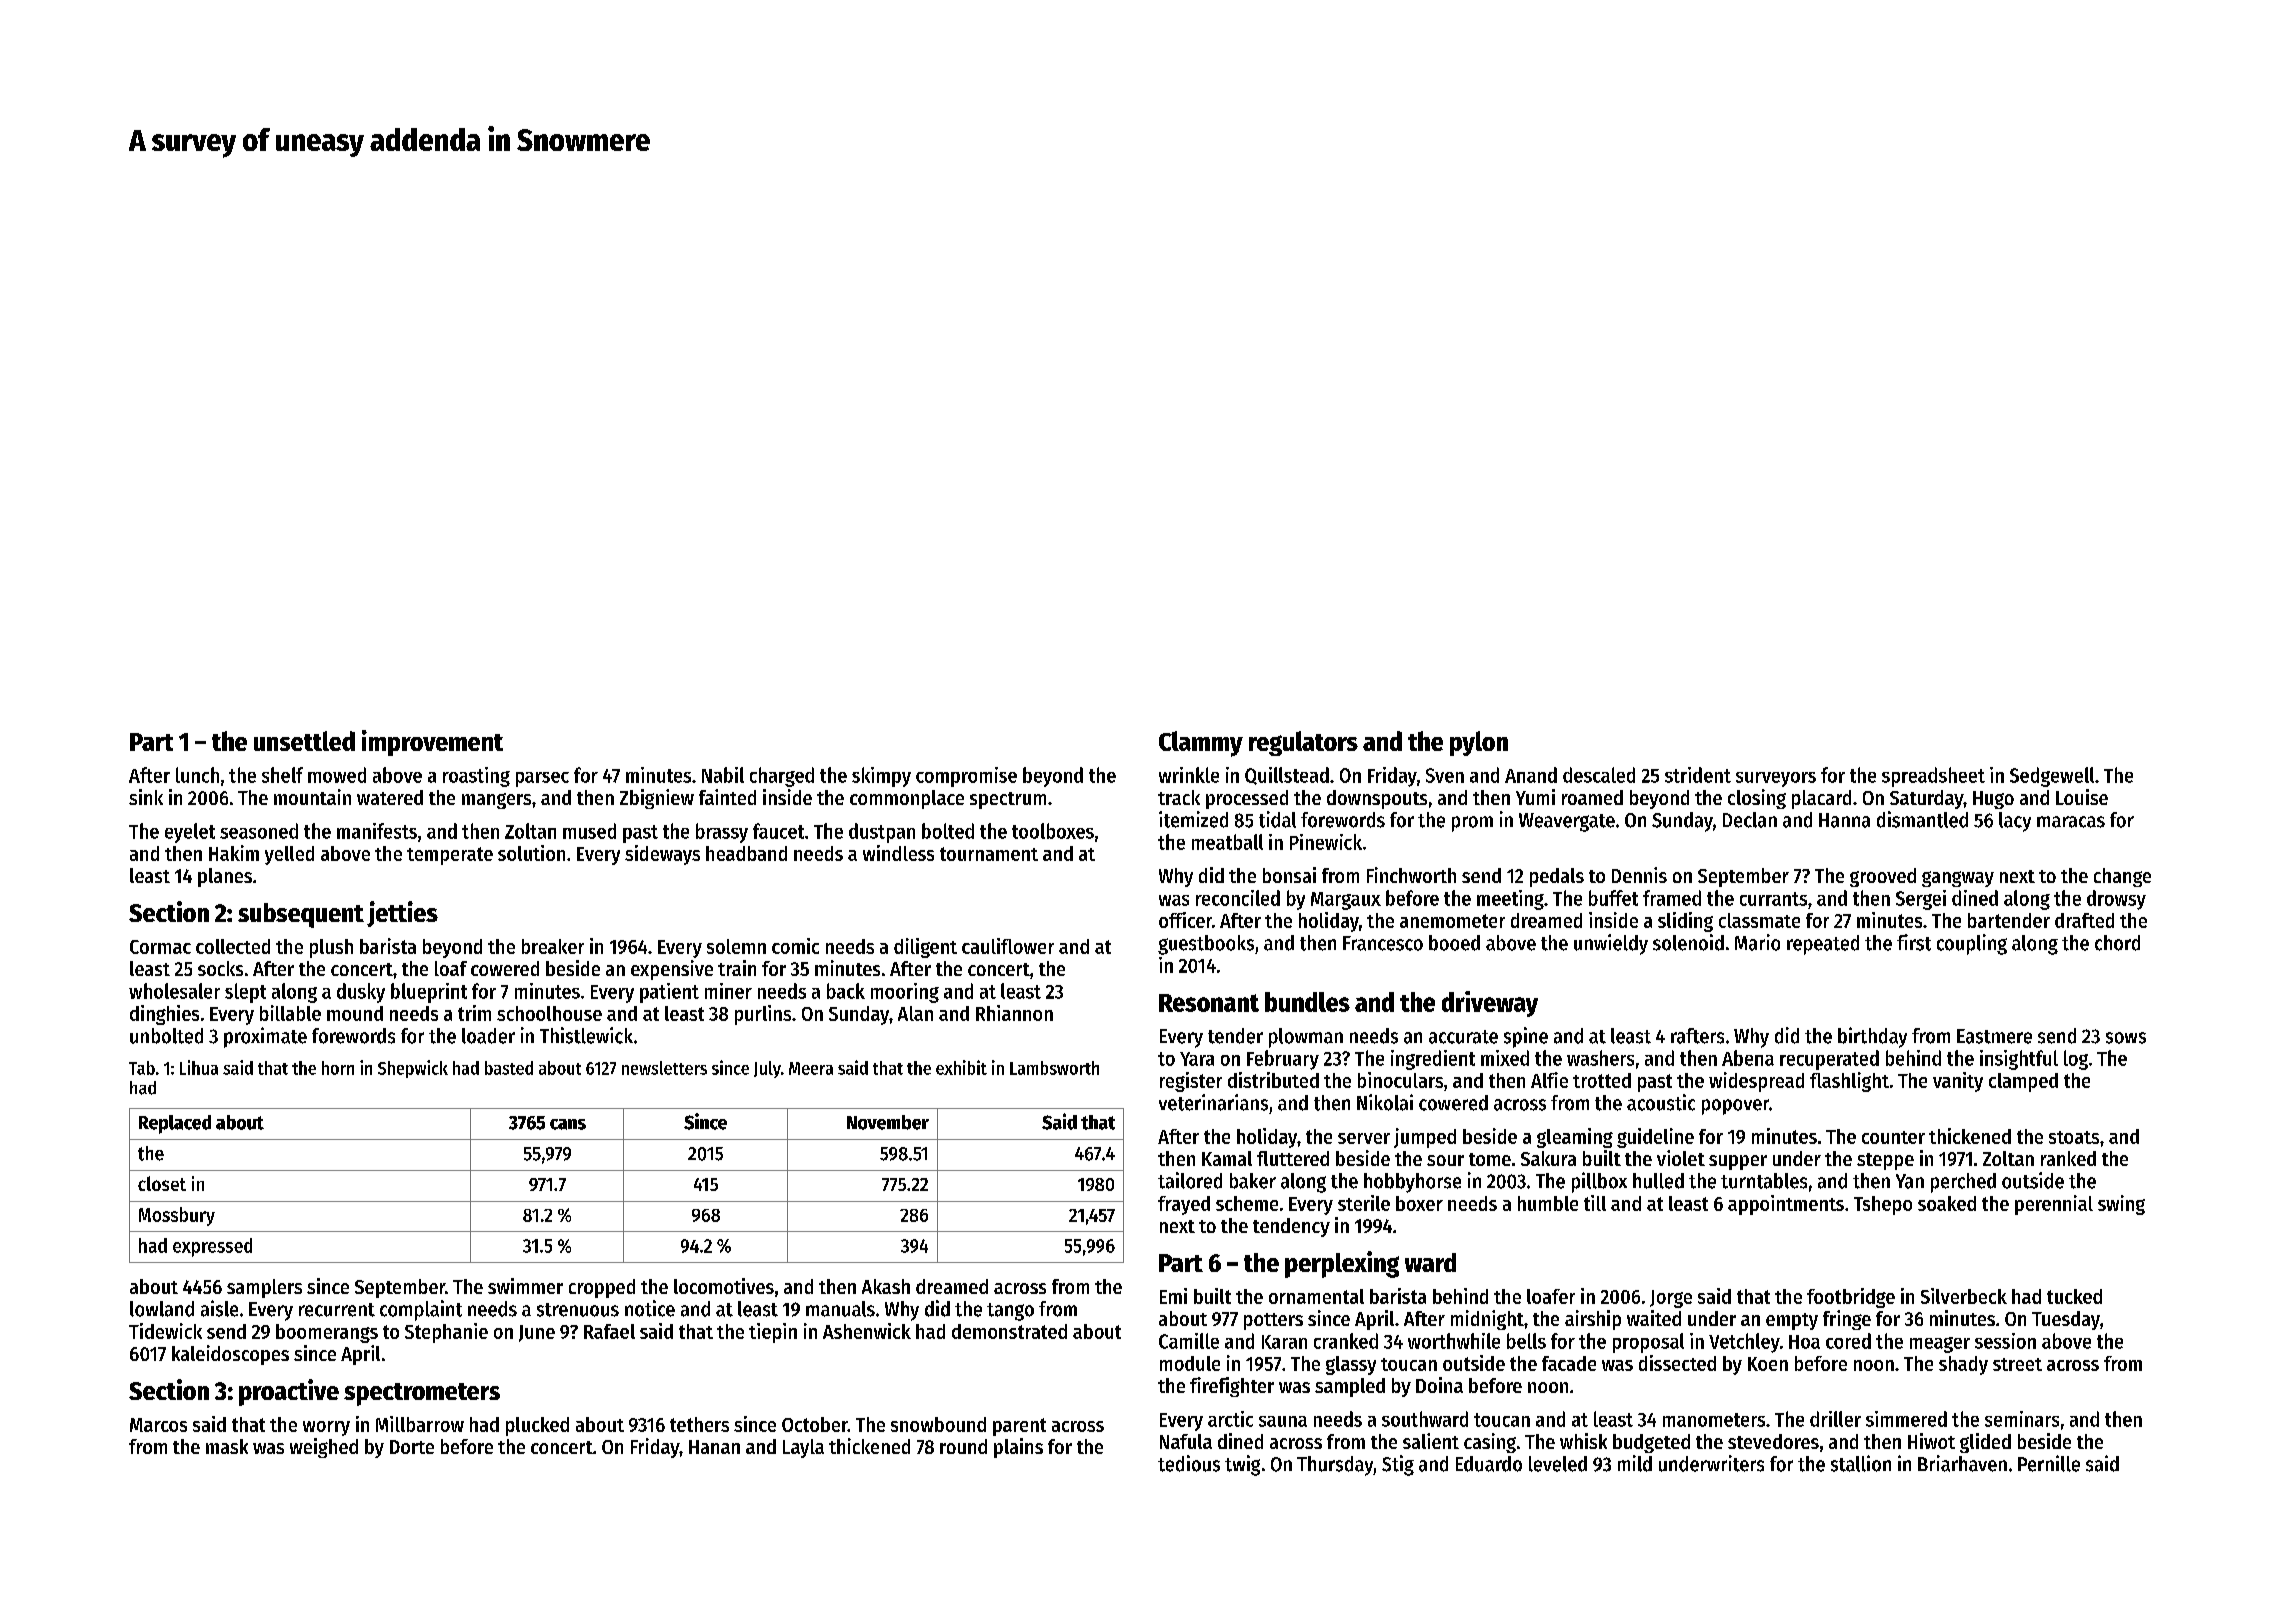  Describe the element at coordinates (1921, 900) in the image. I see `Sergei` at that location.
